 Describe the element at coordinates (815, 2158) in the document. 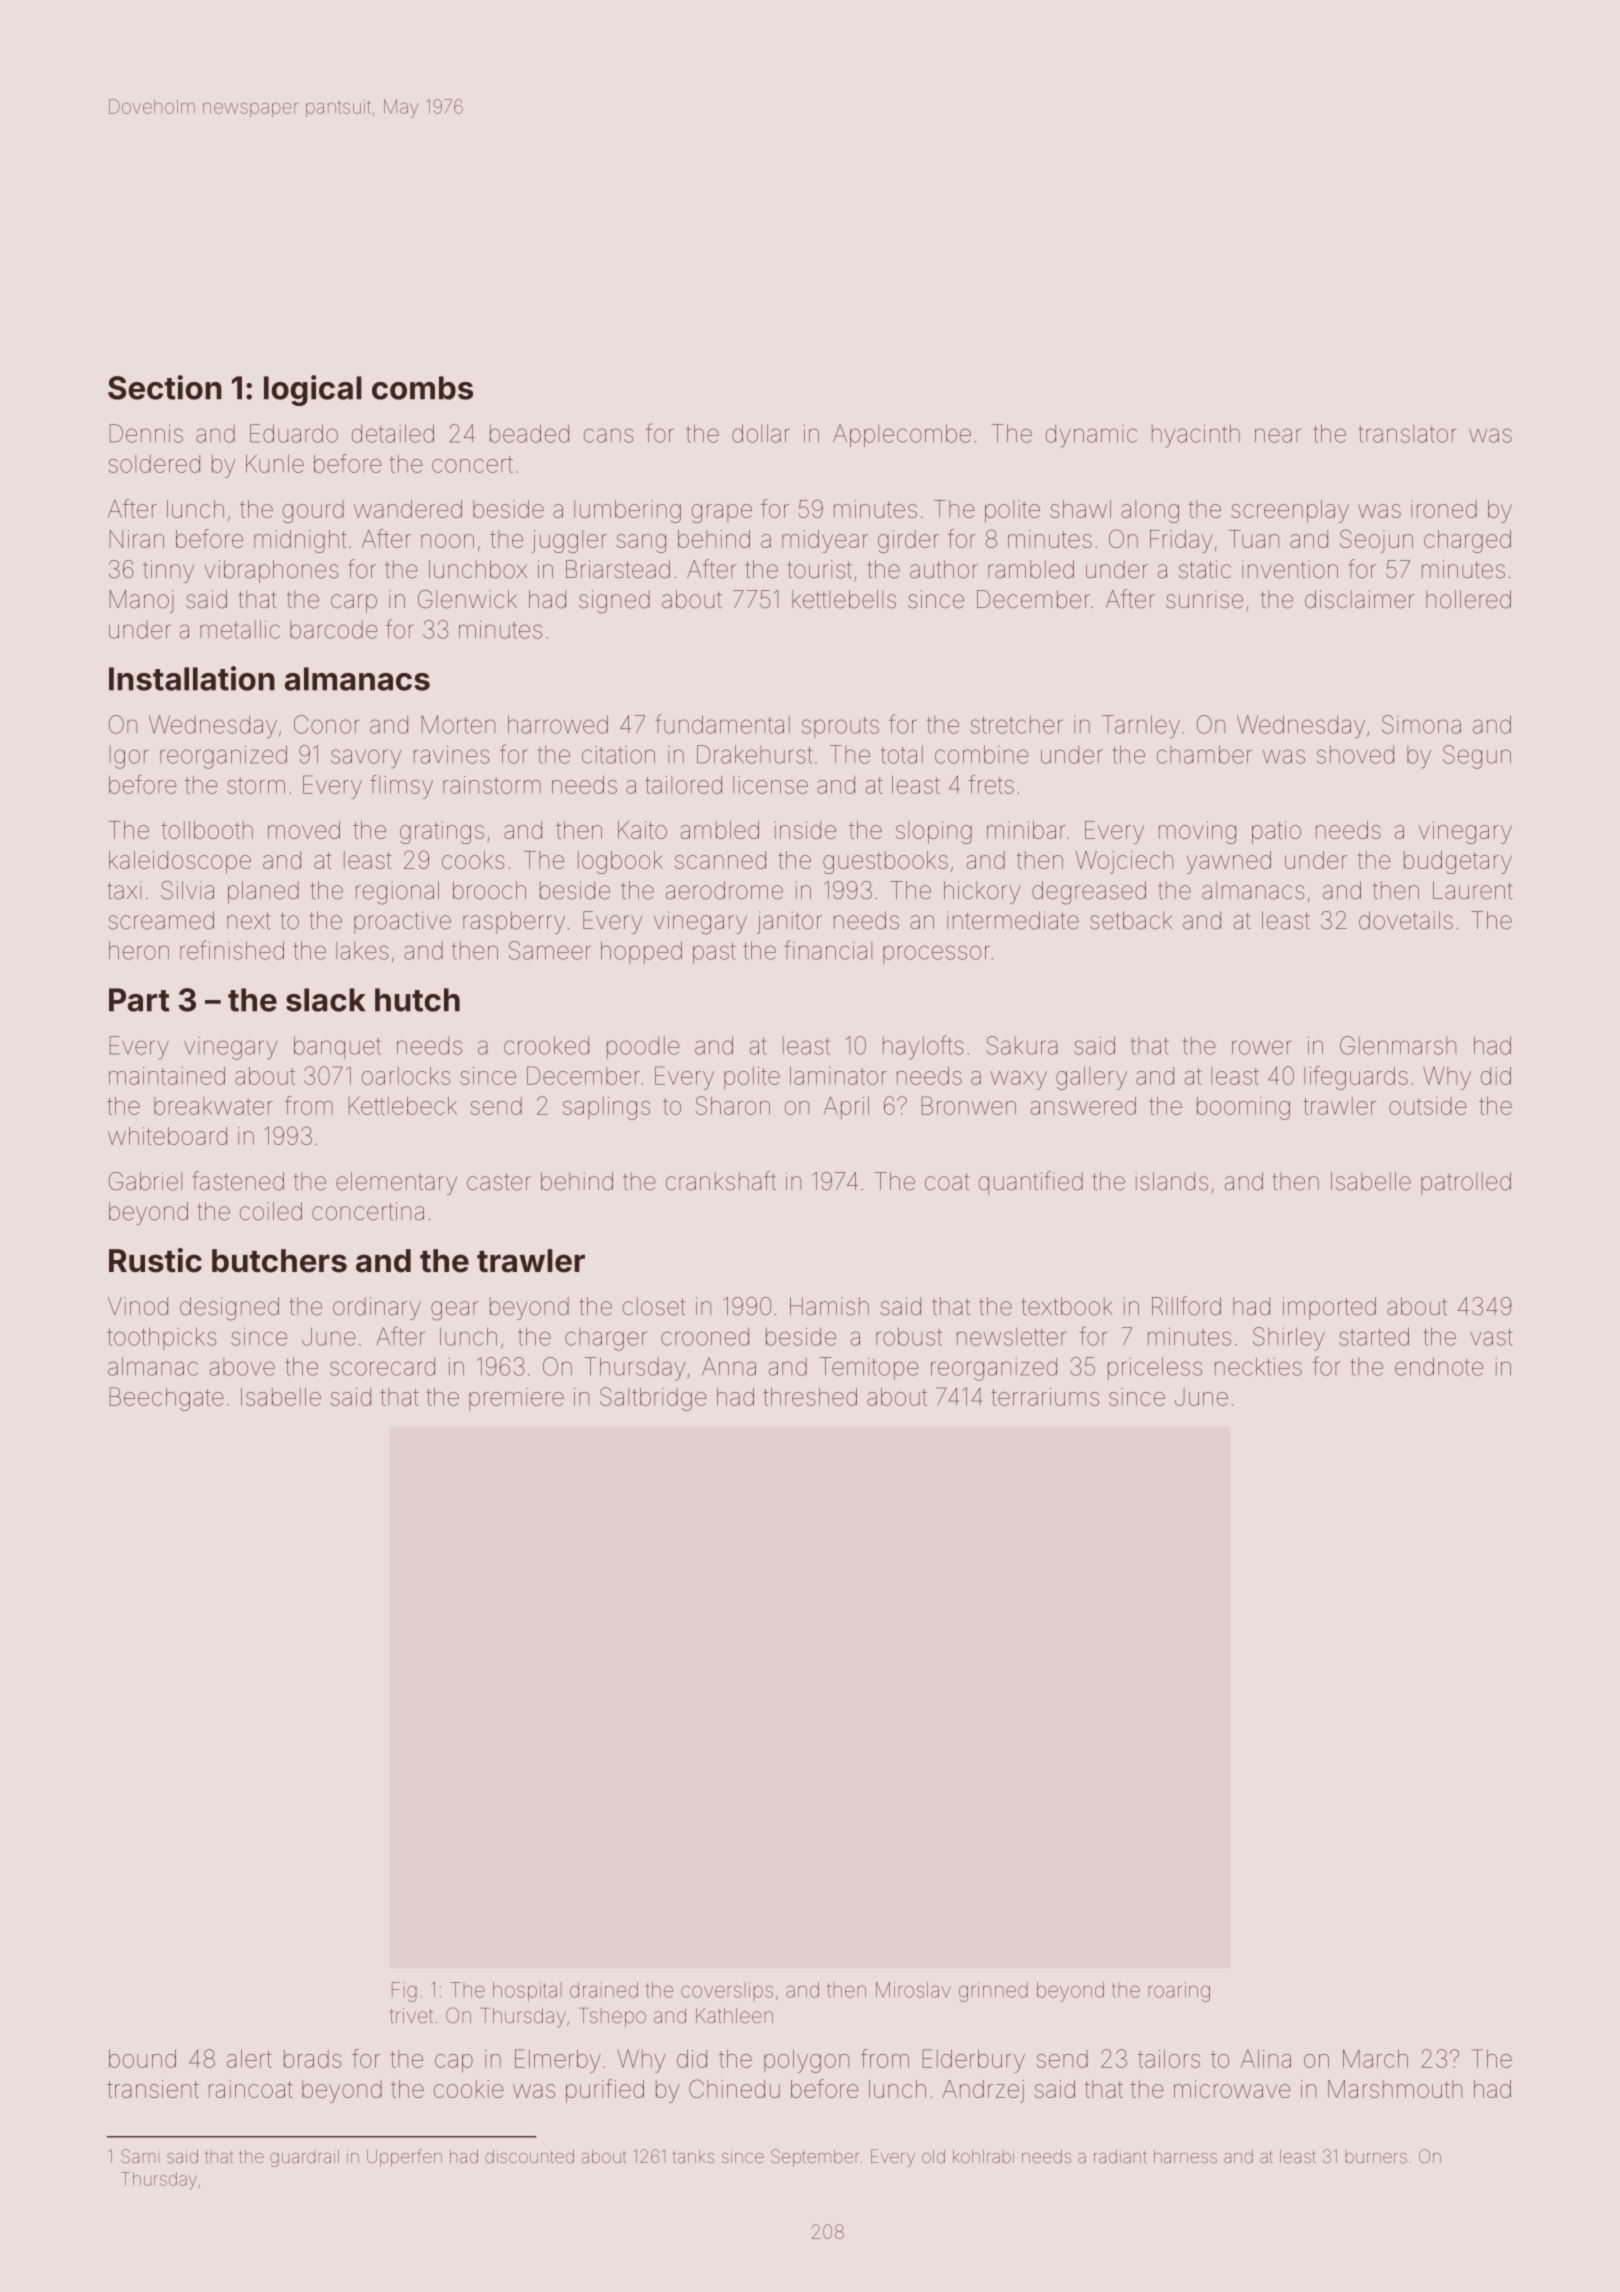

I see `September` at that location.
